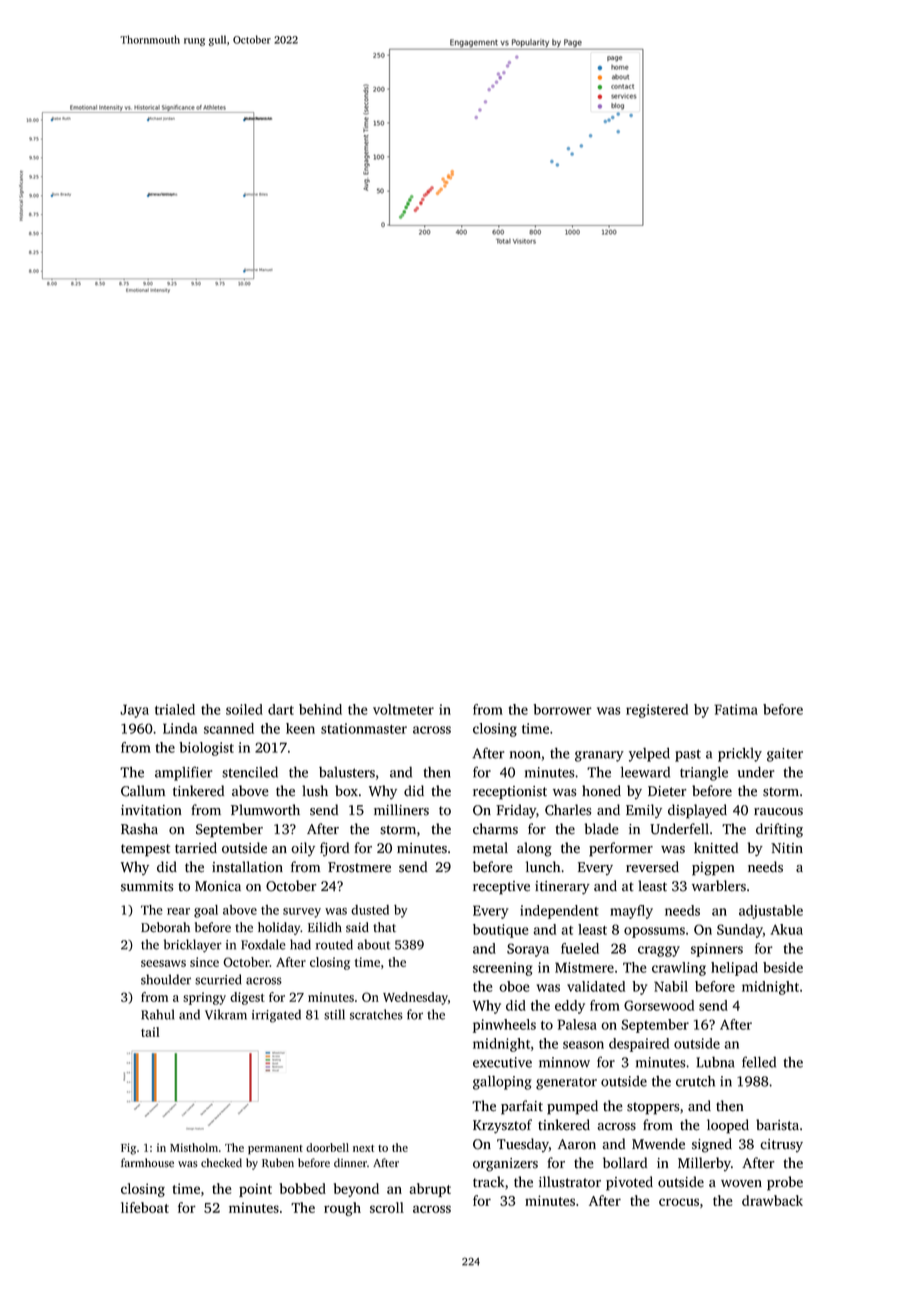 The width and height of the page is (924, 1308). What do you see at coordinates (178, 911) in the page?
I see `rear` at bounding box center [178, 911].
